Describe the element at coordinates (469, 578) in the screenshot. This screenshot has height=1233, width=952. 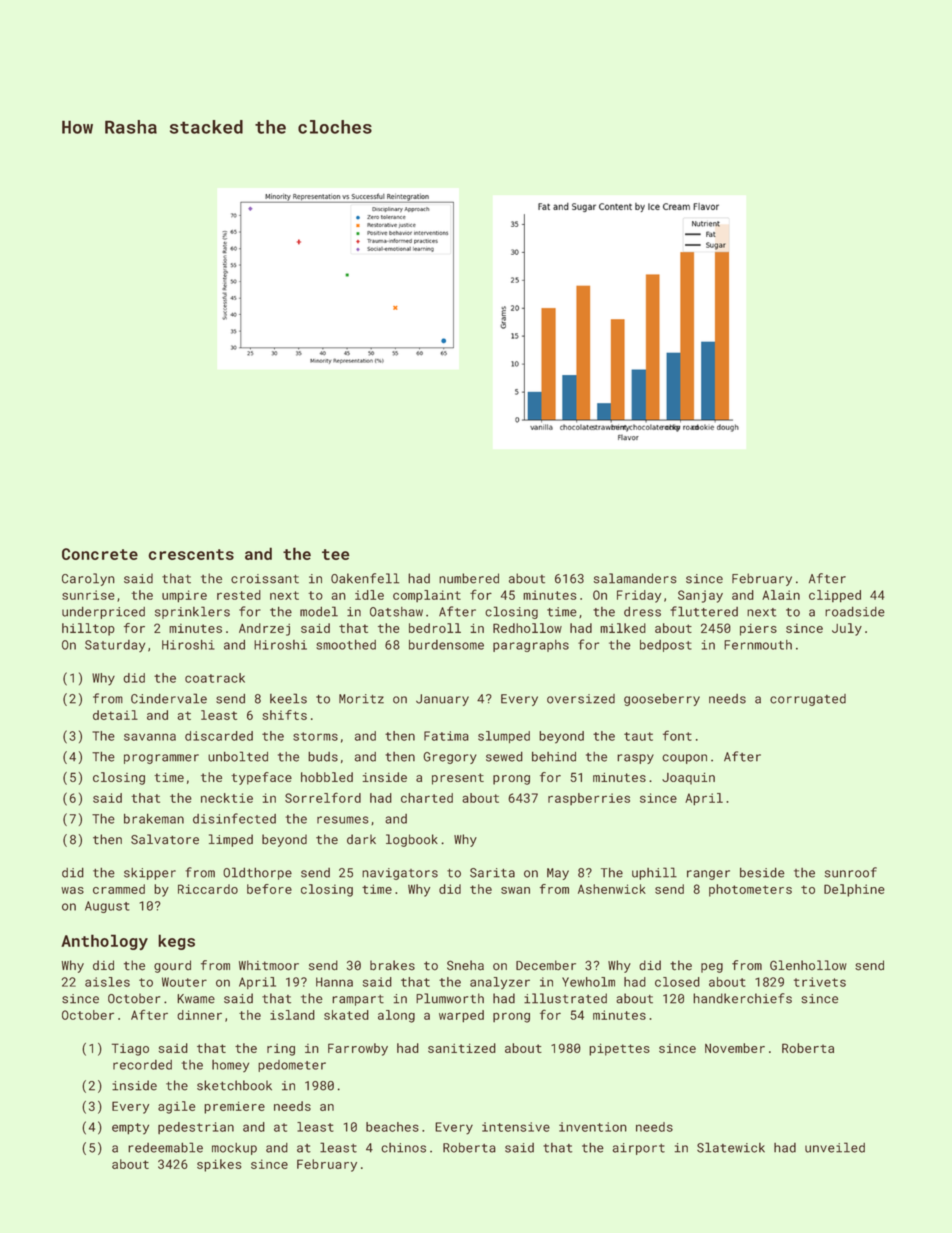
I see `numbered` at that location.
